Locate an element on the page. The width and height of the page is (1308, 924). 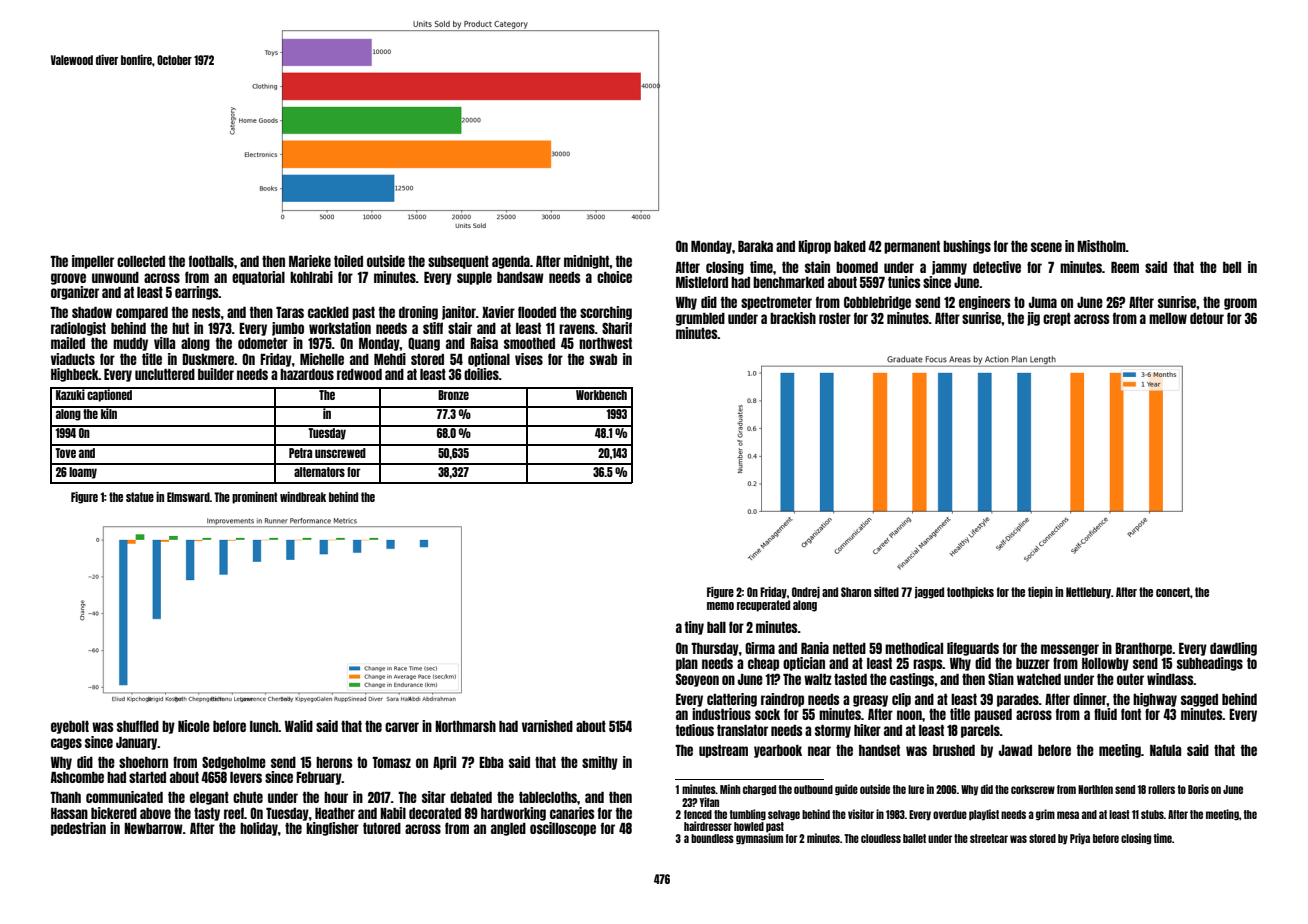
Marieke is located at coordinates (310, 261).
